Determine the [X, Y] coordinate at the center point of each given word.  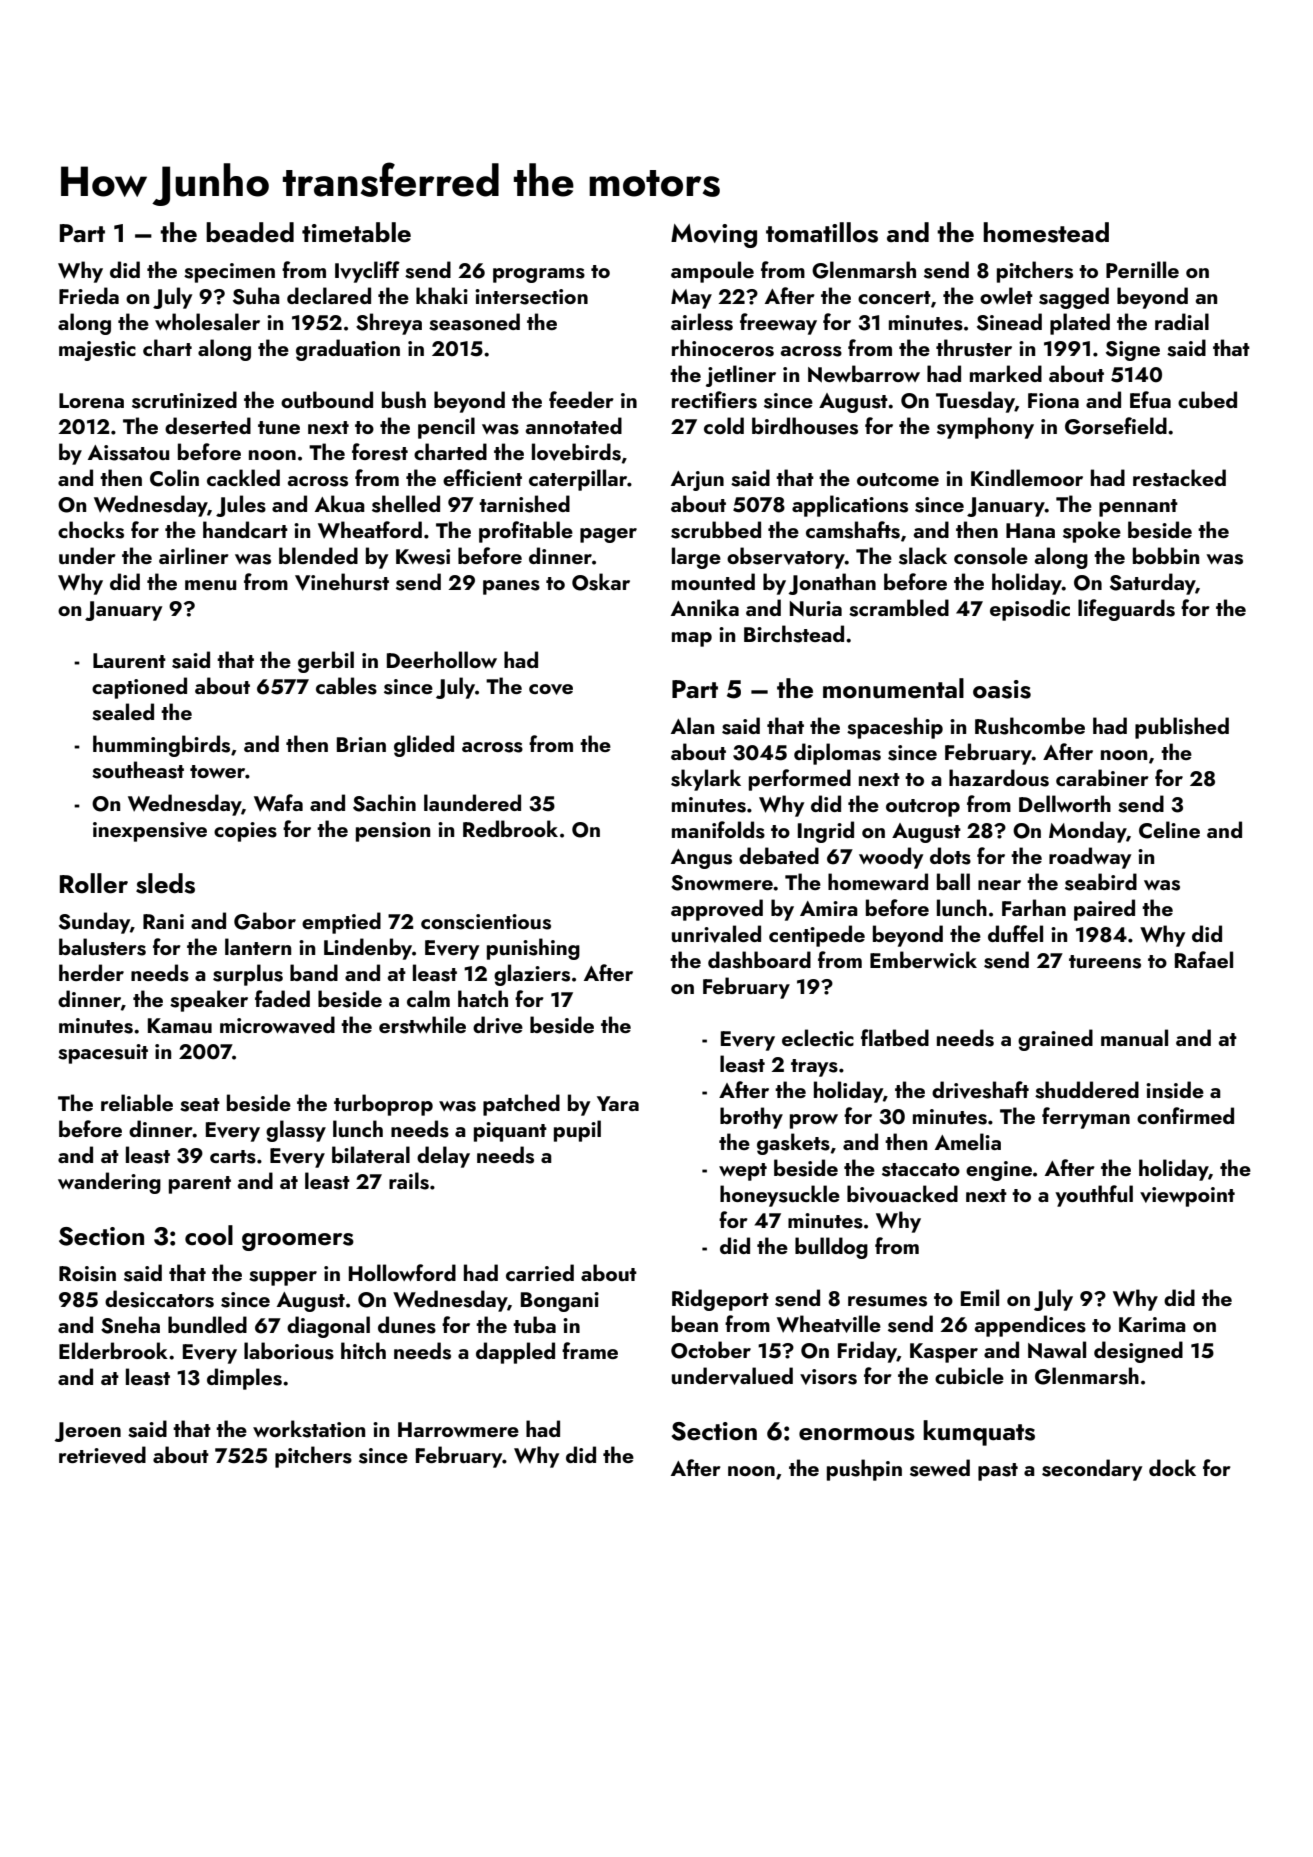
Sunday [94, 923]
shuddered [1087, 1090]
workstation [309, 1429]
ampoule [712, 272]
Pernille [1142, 269]
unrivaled [716, 934]
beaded [250, 232]
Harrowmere [458, 1429]
